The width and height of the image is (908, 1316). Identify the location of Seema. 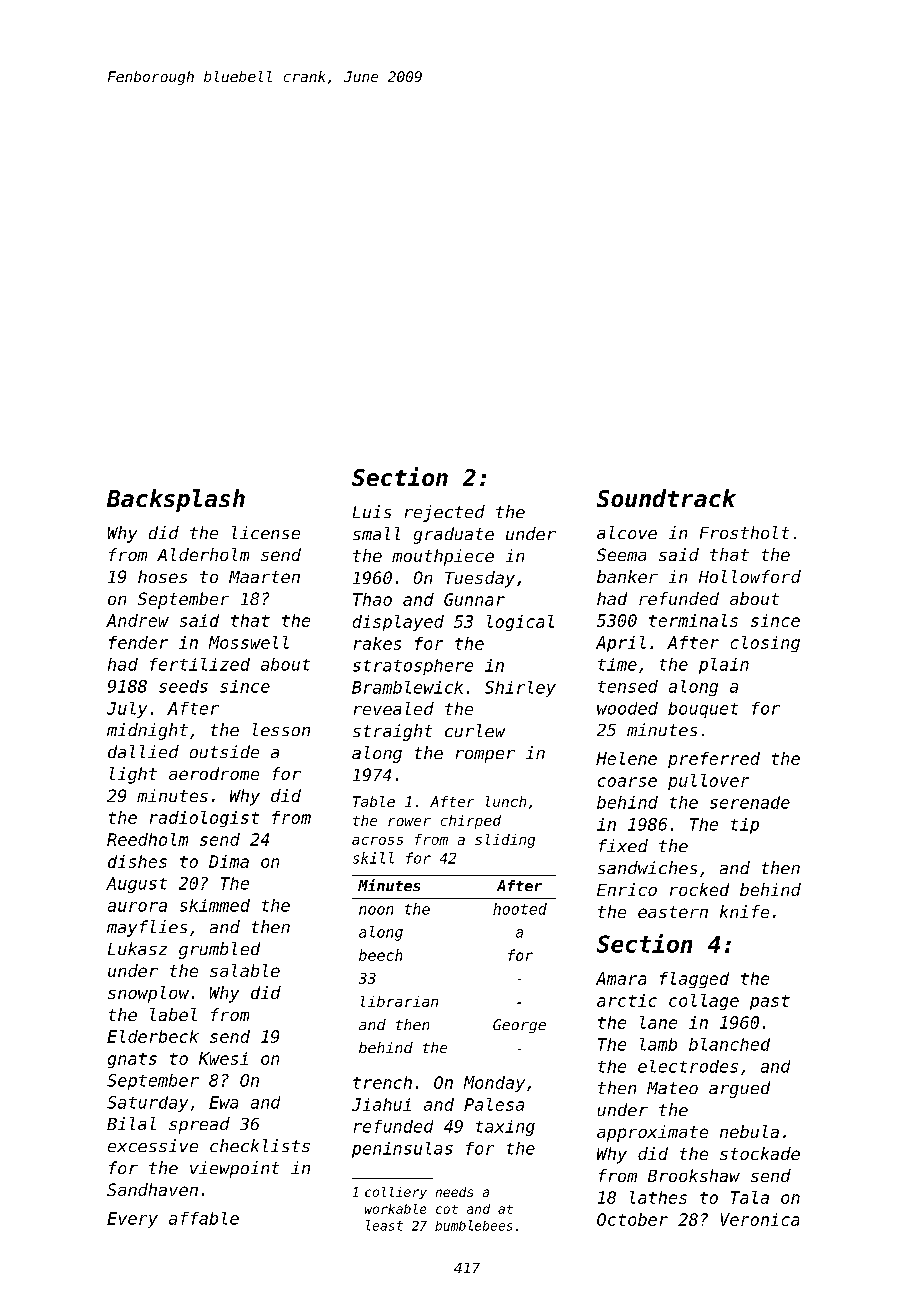
(621, 554).
